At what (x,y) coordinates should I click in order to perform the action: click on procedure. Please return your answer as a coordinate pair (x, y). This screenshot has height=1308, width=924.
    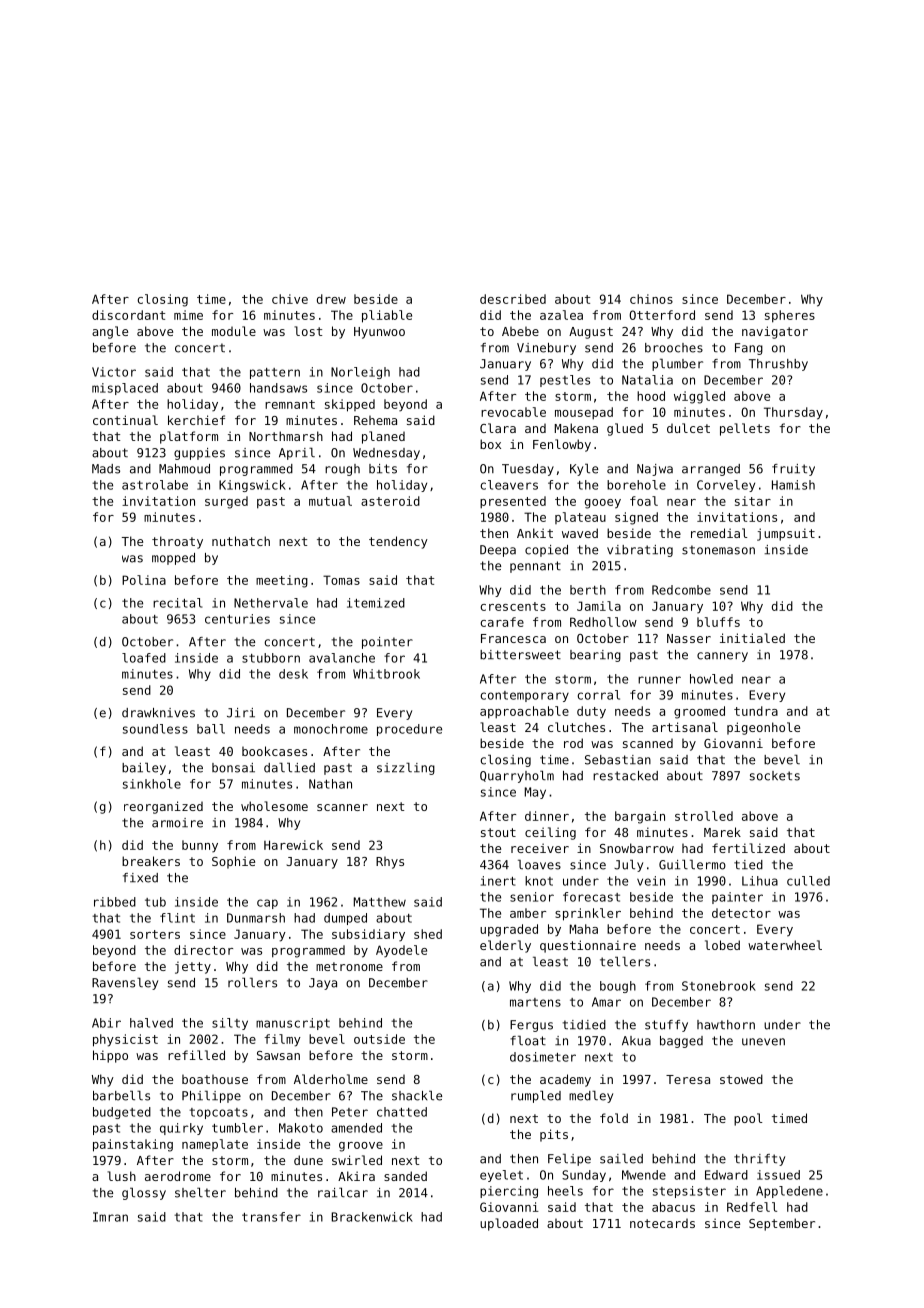
    Looking at the image, I should click on (409, 730).
